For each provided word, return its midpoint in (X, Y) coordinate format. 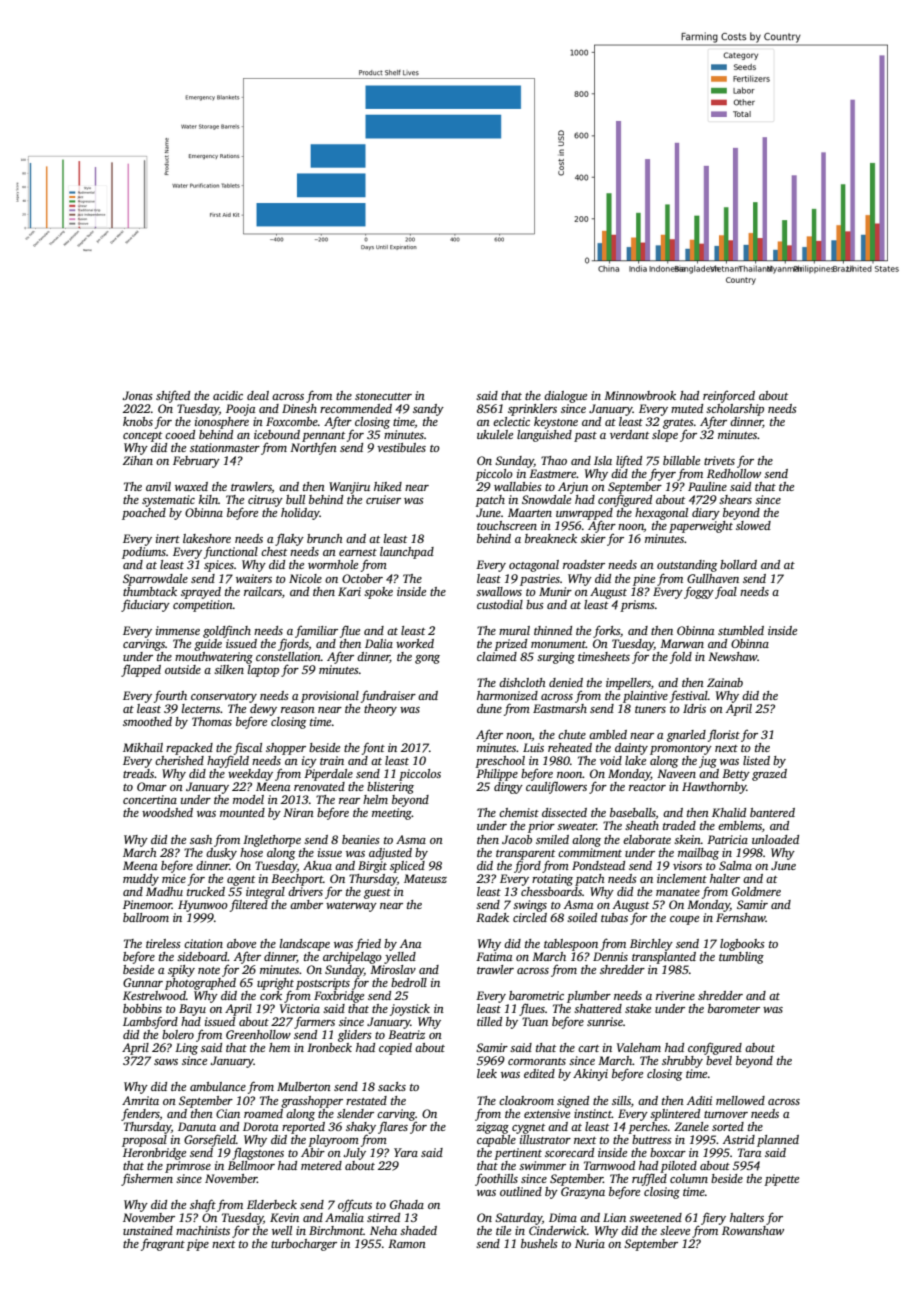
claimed (497, 656)
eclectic (511, 421)
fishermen (147, 1179)
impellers (628, 684)
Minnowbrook (640, 395)
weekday (250, 775)
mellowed (740, 1100)
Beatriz (406, 1034)
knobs (138, 421)
